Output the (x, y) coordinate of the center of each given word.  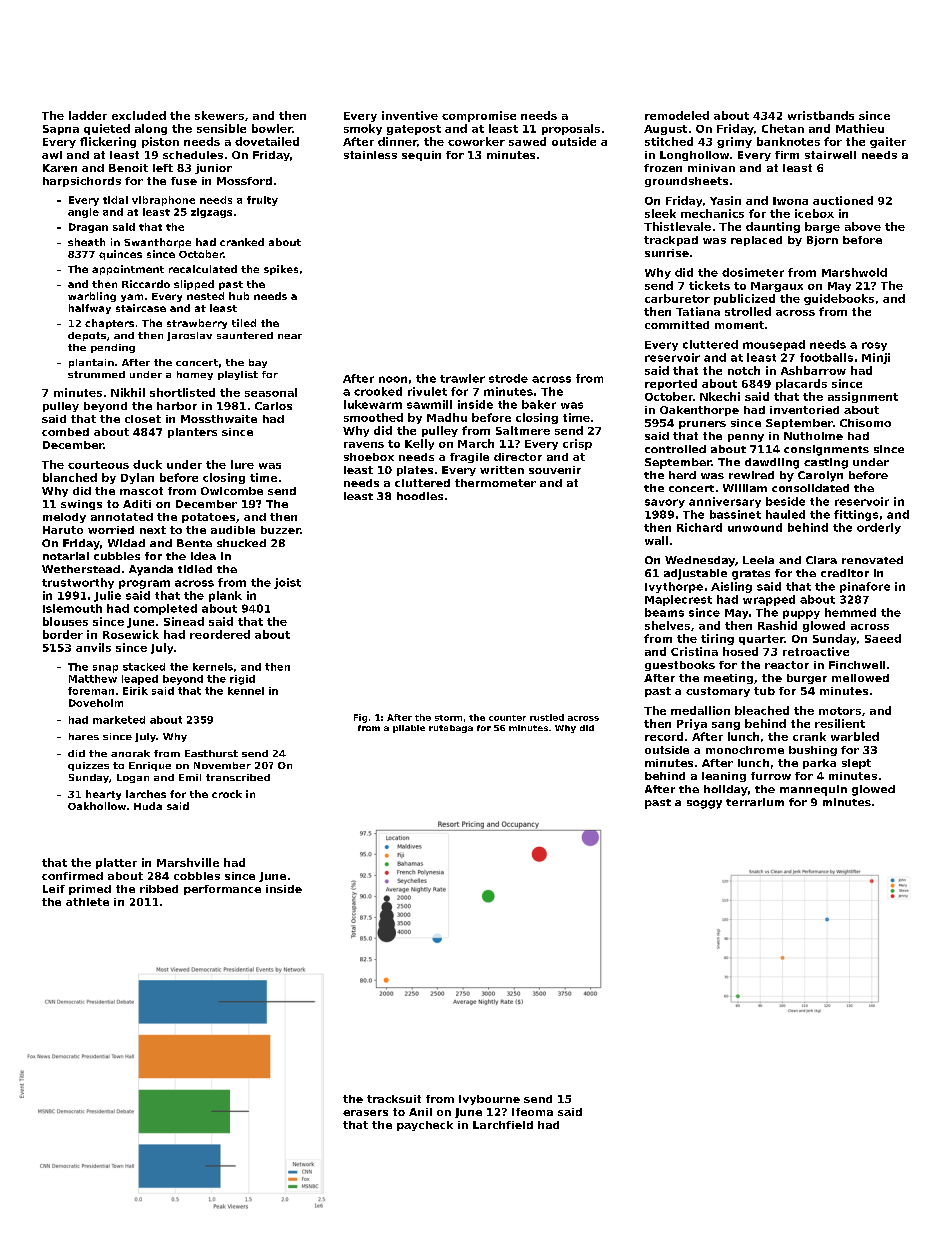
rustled (547, 717)
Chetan (783, 128)
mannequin (813, 790)
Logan (133, 778)
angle (83, 213)
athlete (87, 902)
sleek (660, 213)
